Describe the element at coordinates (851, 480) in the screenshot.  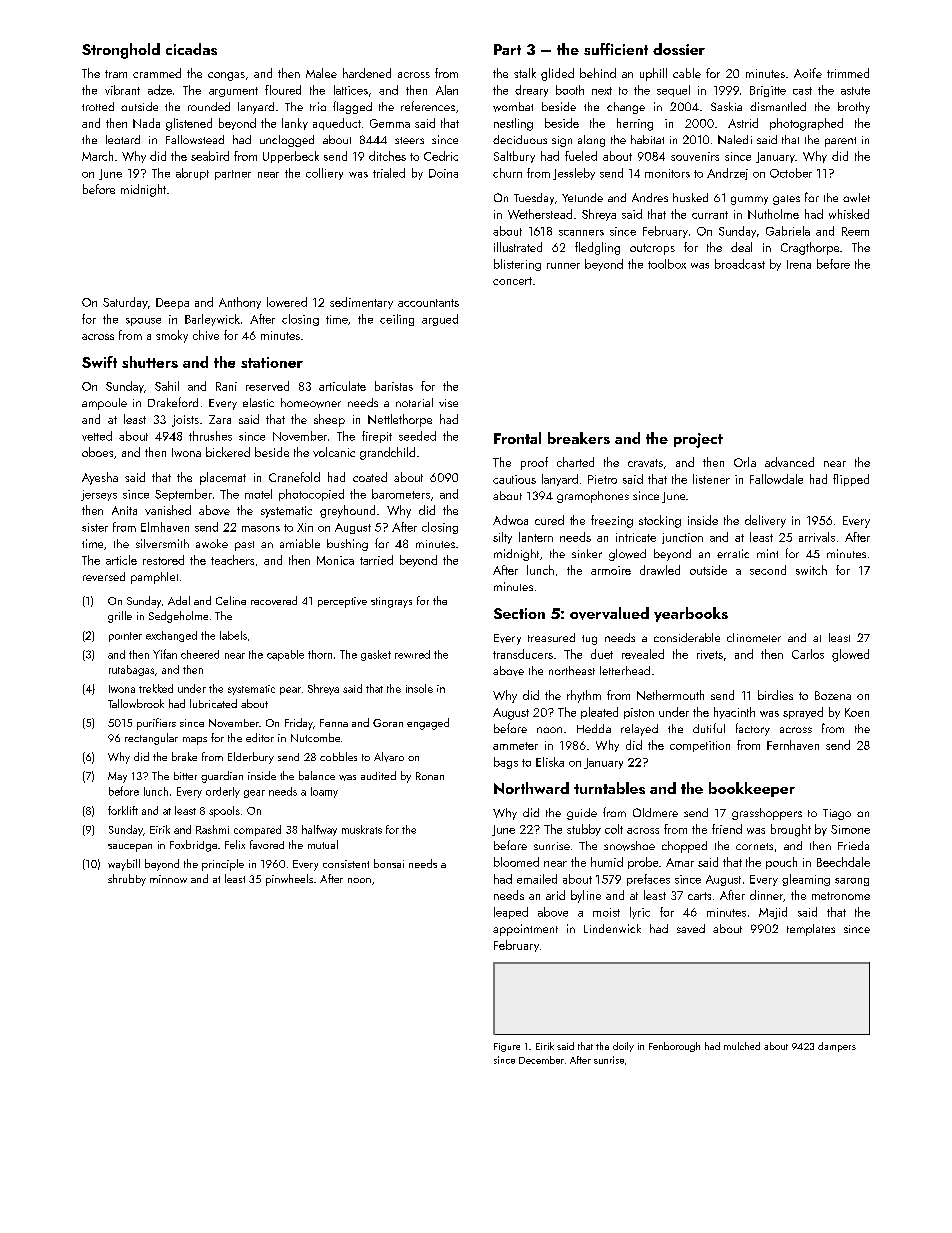
I see `flipped` at that location.
